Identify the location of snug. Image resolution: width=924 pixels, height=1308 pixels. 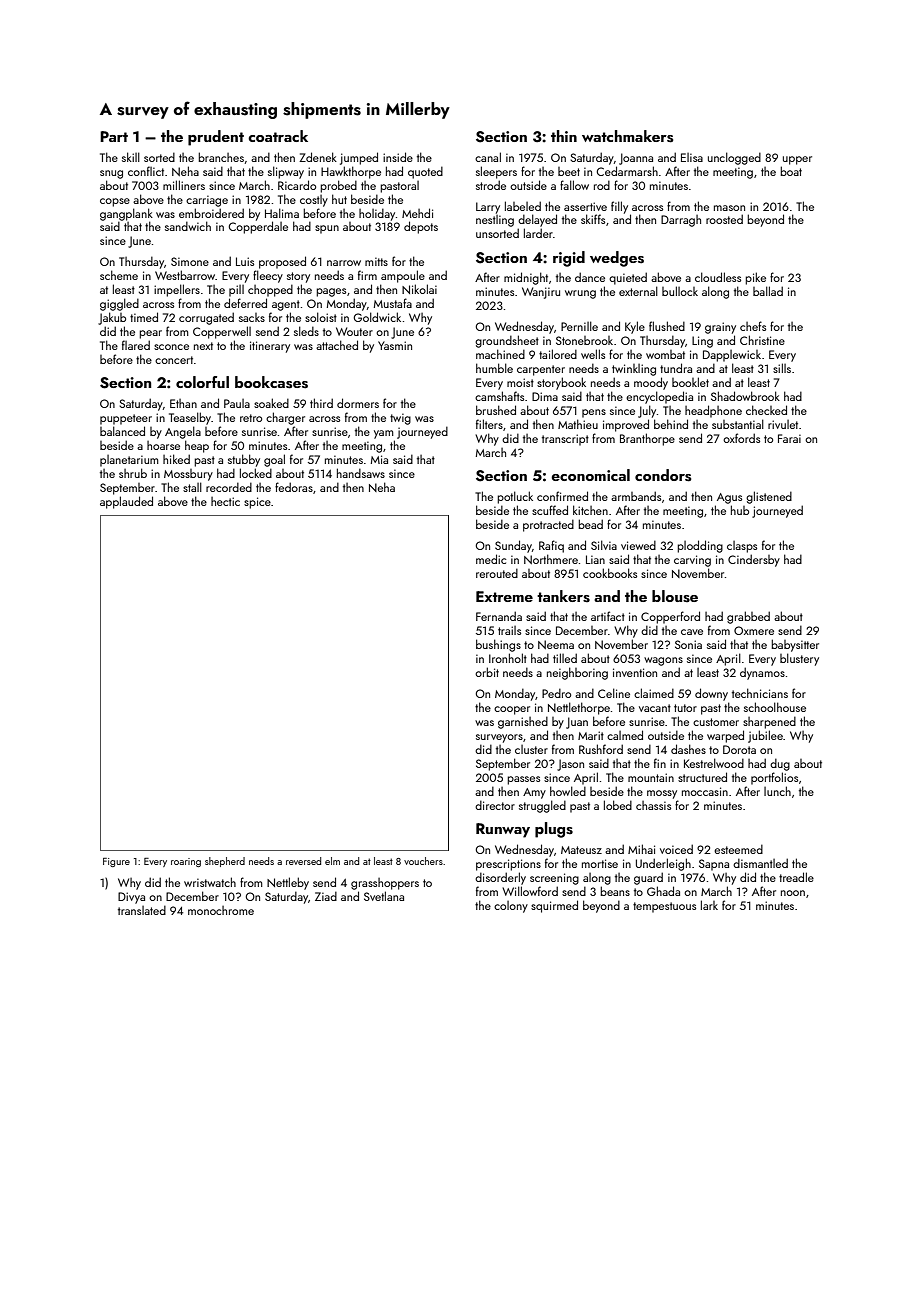
(111, 174).
